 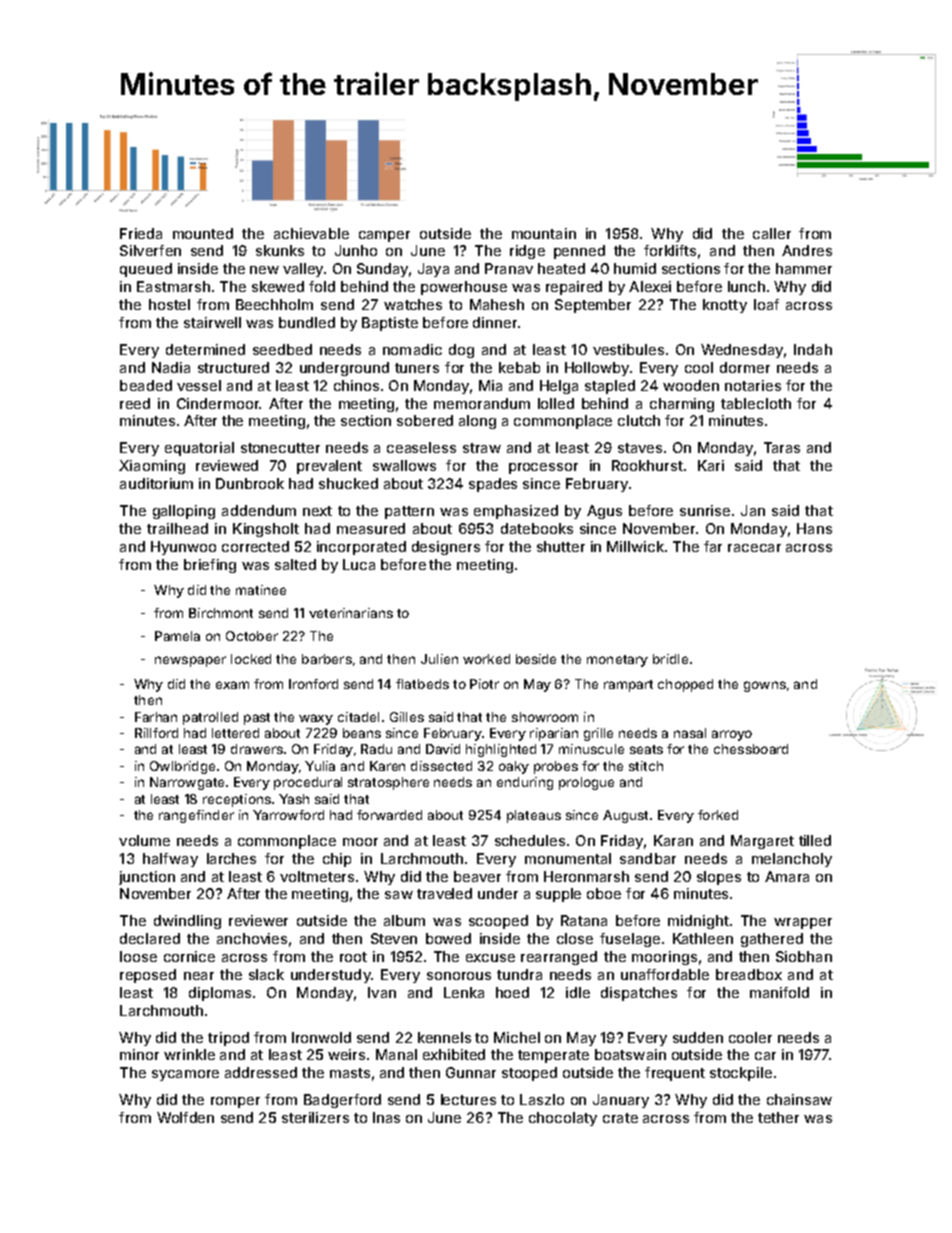 I want to click on breadbox, so click(x=749, y=974).
